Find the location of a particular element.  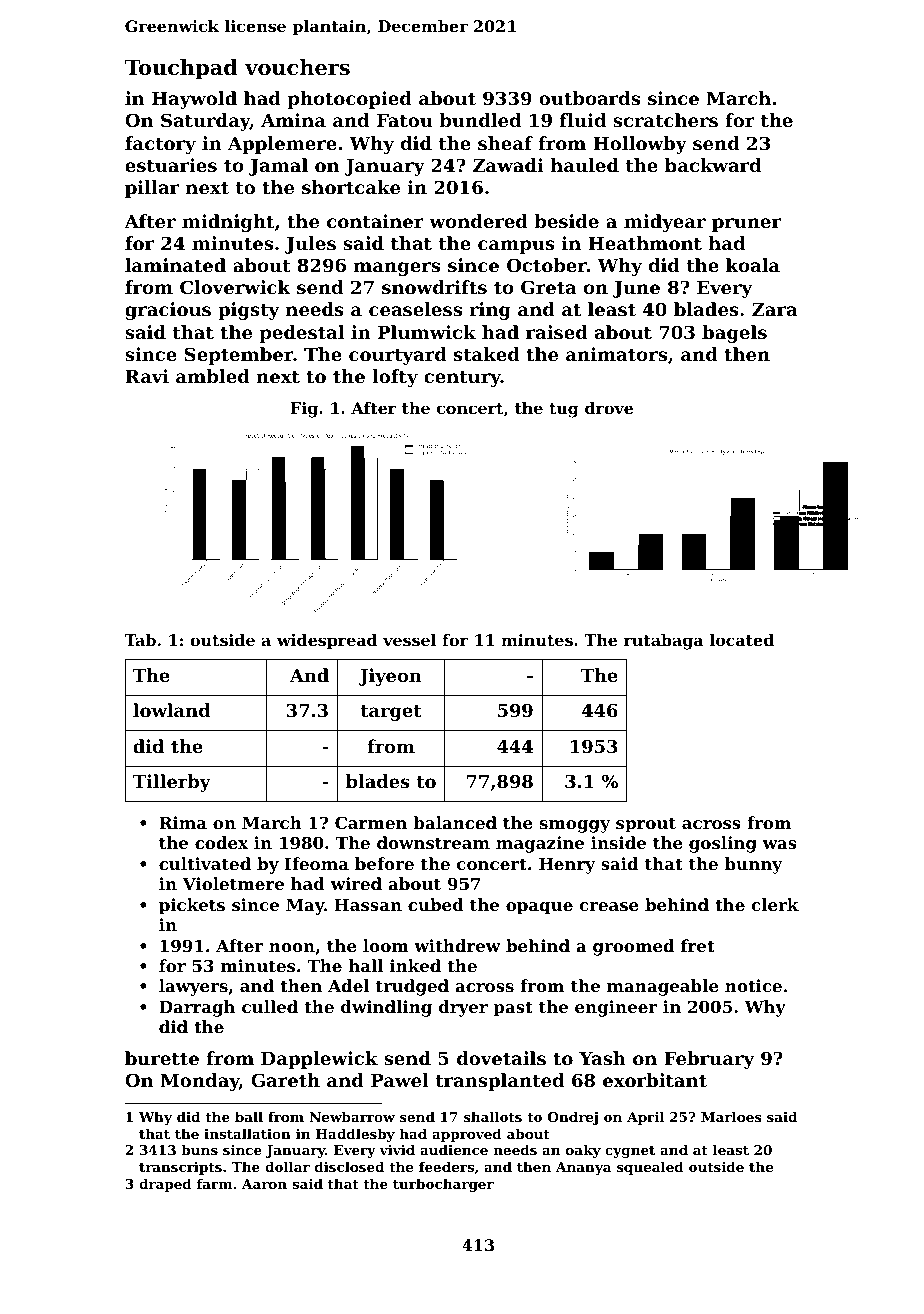

outboards is located at coordinates (589, 98).
